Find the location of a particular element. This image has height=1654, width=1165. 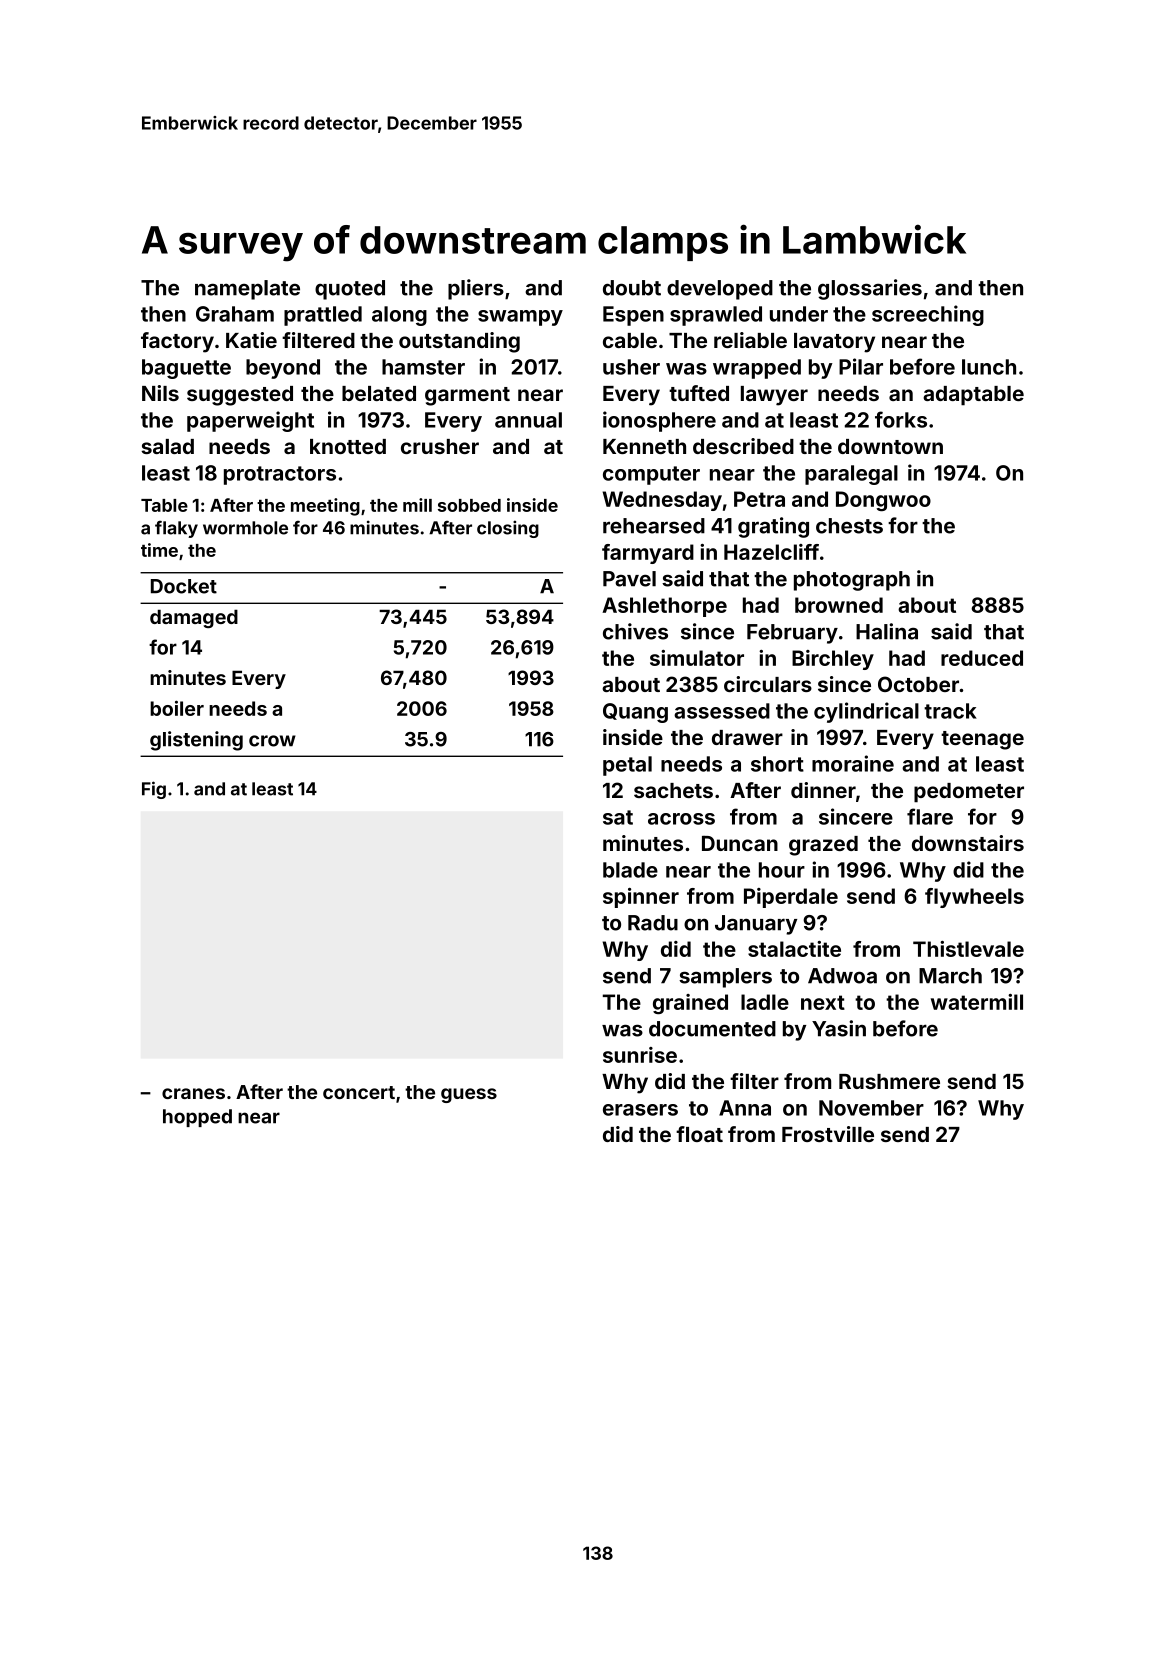

Quang is located at coordinates (635, 713).
